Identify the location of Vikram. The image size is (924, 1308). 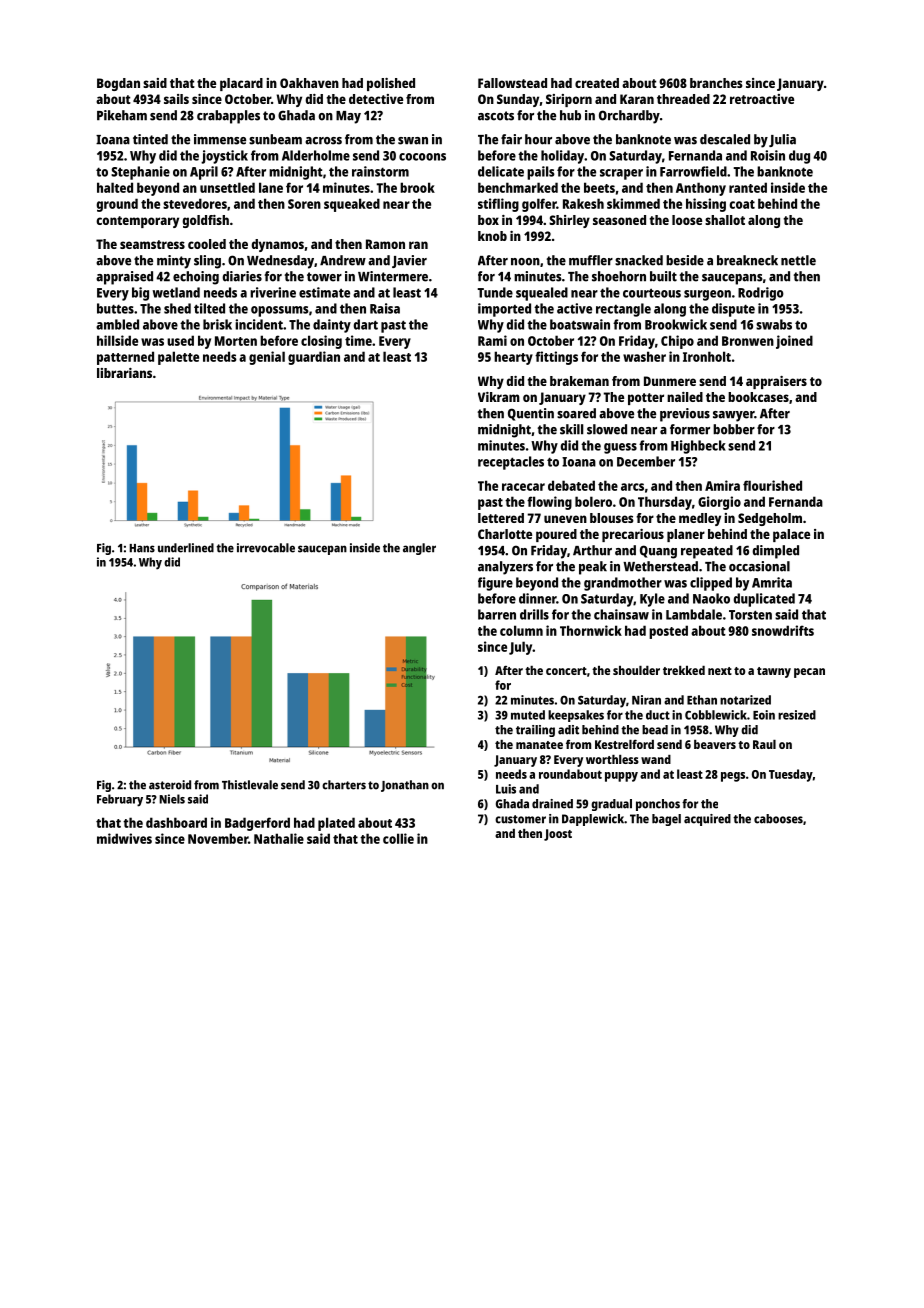
(499, 397).
